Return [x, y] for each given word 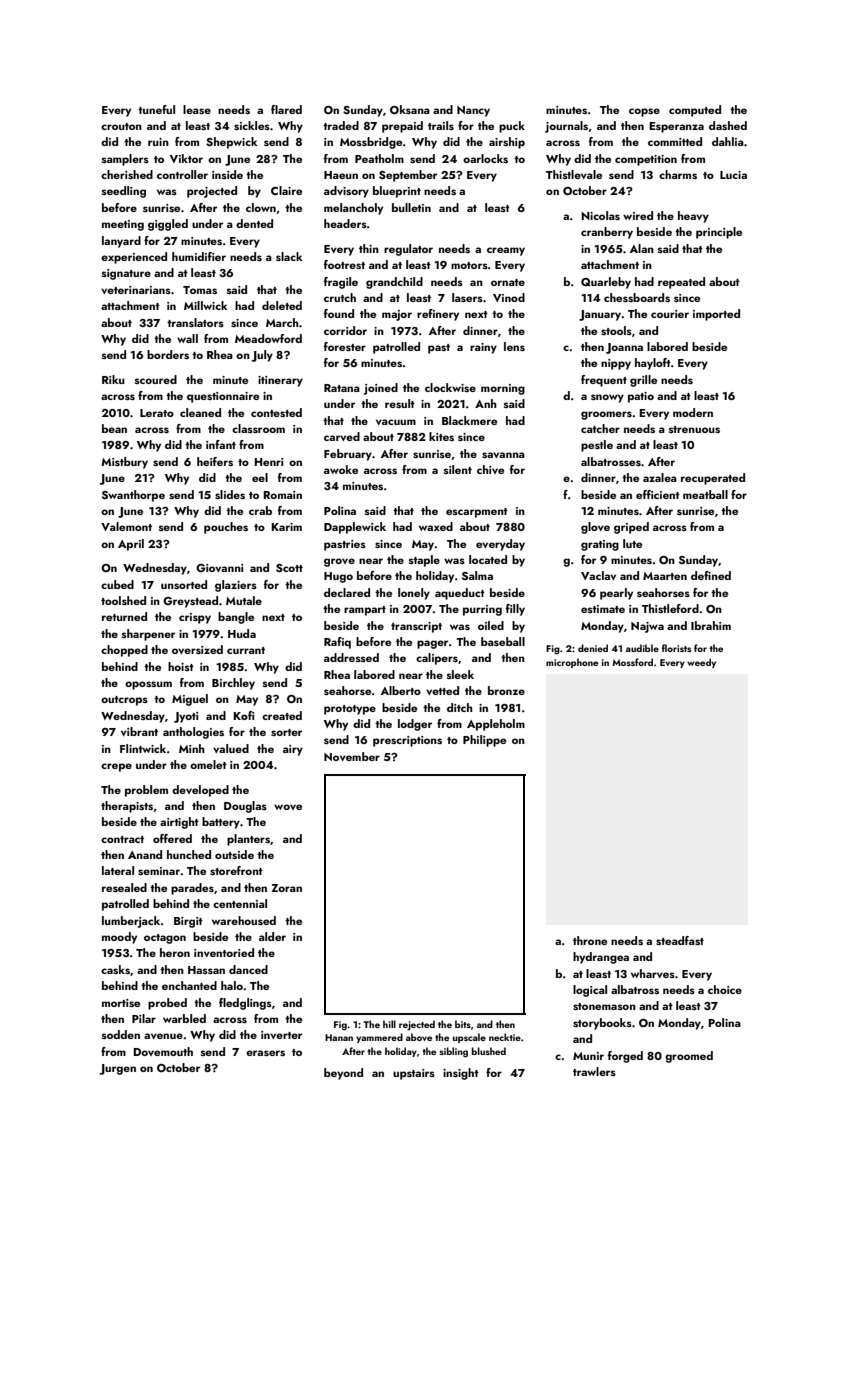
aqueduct [460, 594]
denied [593, 648]
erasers [265, 1053]
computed [695, 111]
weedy [701, 663]
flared [286, 109]
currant [246, 650]
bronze [506, 690]
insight [461, 1074]
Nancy [473, 111]
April [131, 545]
